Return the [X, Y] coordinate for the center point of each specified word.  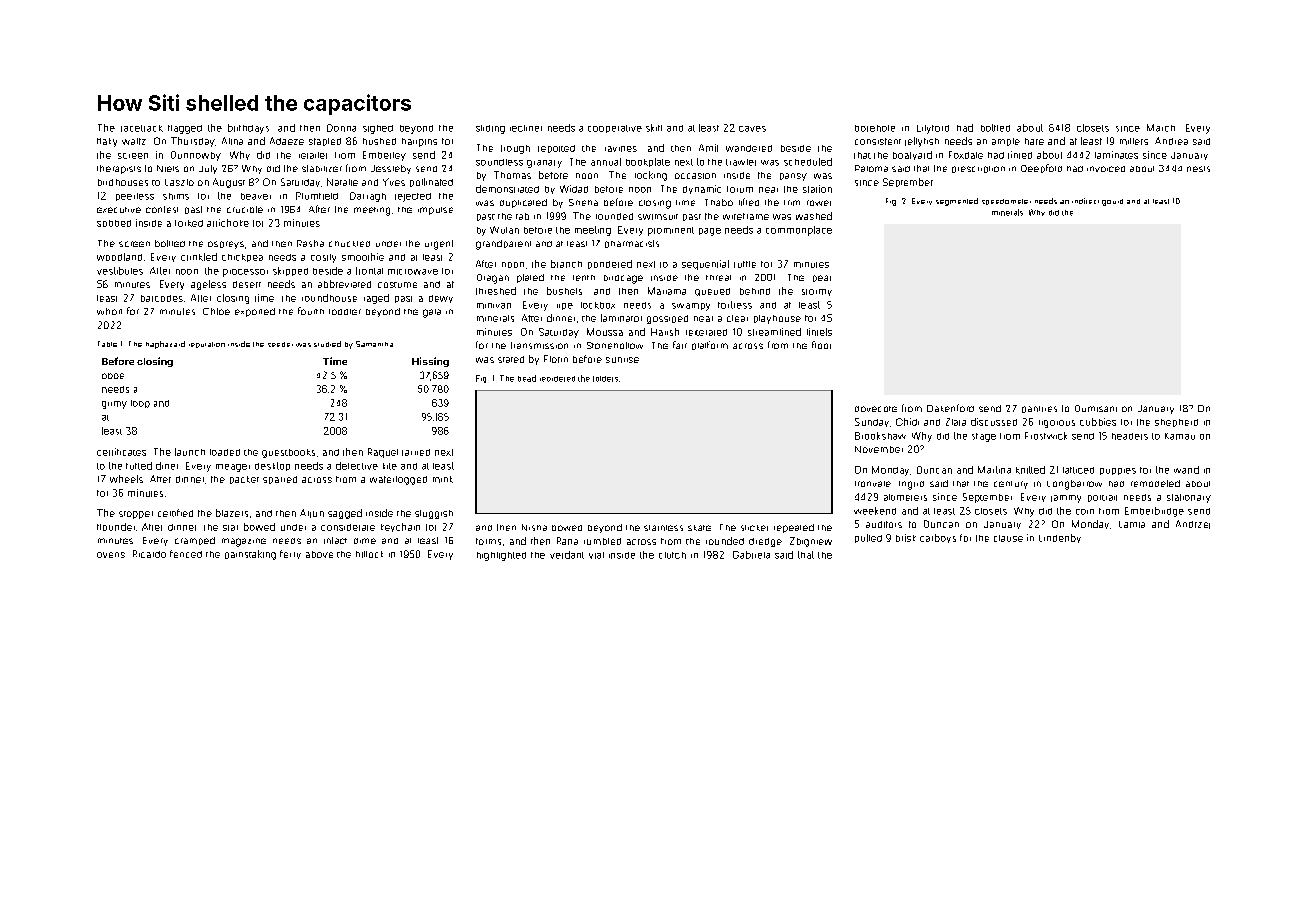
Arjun [312, 513]
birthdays [248, 129]
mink [443, 479]
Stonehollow [615, 345]
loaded [225, 452]
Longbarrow [1074, 485]
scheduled [808, 162]
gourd [1112, 202]
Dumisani [1096, 408]
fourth [311, 311]
